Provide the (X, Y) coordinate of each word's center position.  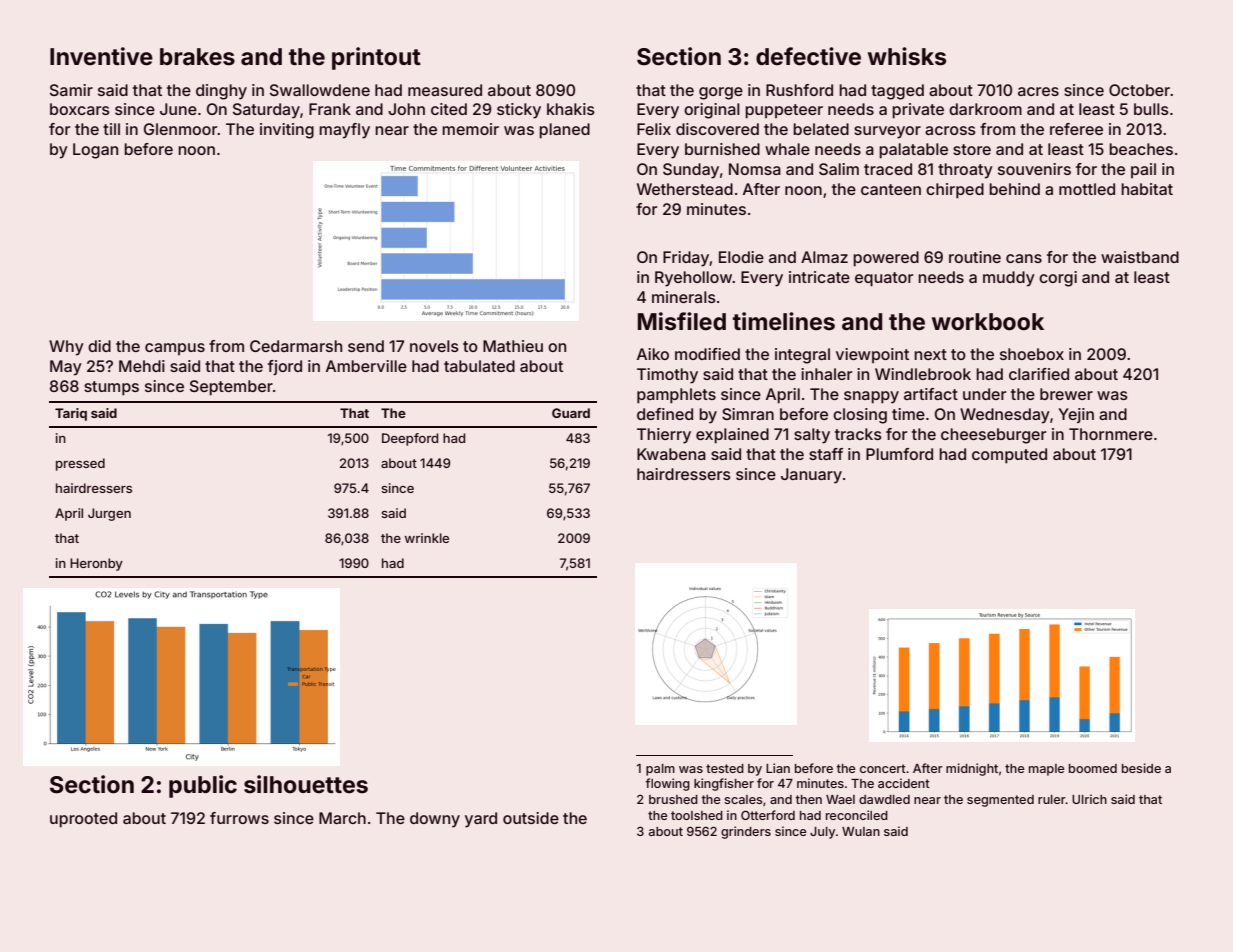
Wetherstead (685, 189)
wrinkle (427, 538)
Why (66, 348)
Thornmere (1111, 434)
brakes (197, 57)
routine (975, 257)
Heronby (96, 564)
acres (1038, 91)
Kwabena (671, 454)
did (99, 346)
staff (826, 454)
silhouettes (306, 784)
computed (1009, 456)
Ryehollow (693, 279)
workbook (988, 322)
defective (808, 56)
